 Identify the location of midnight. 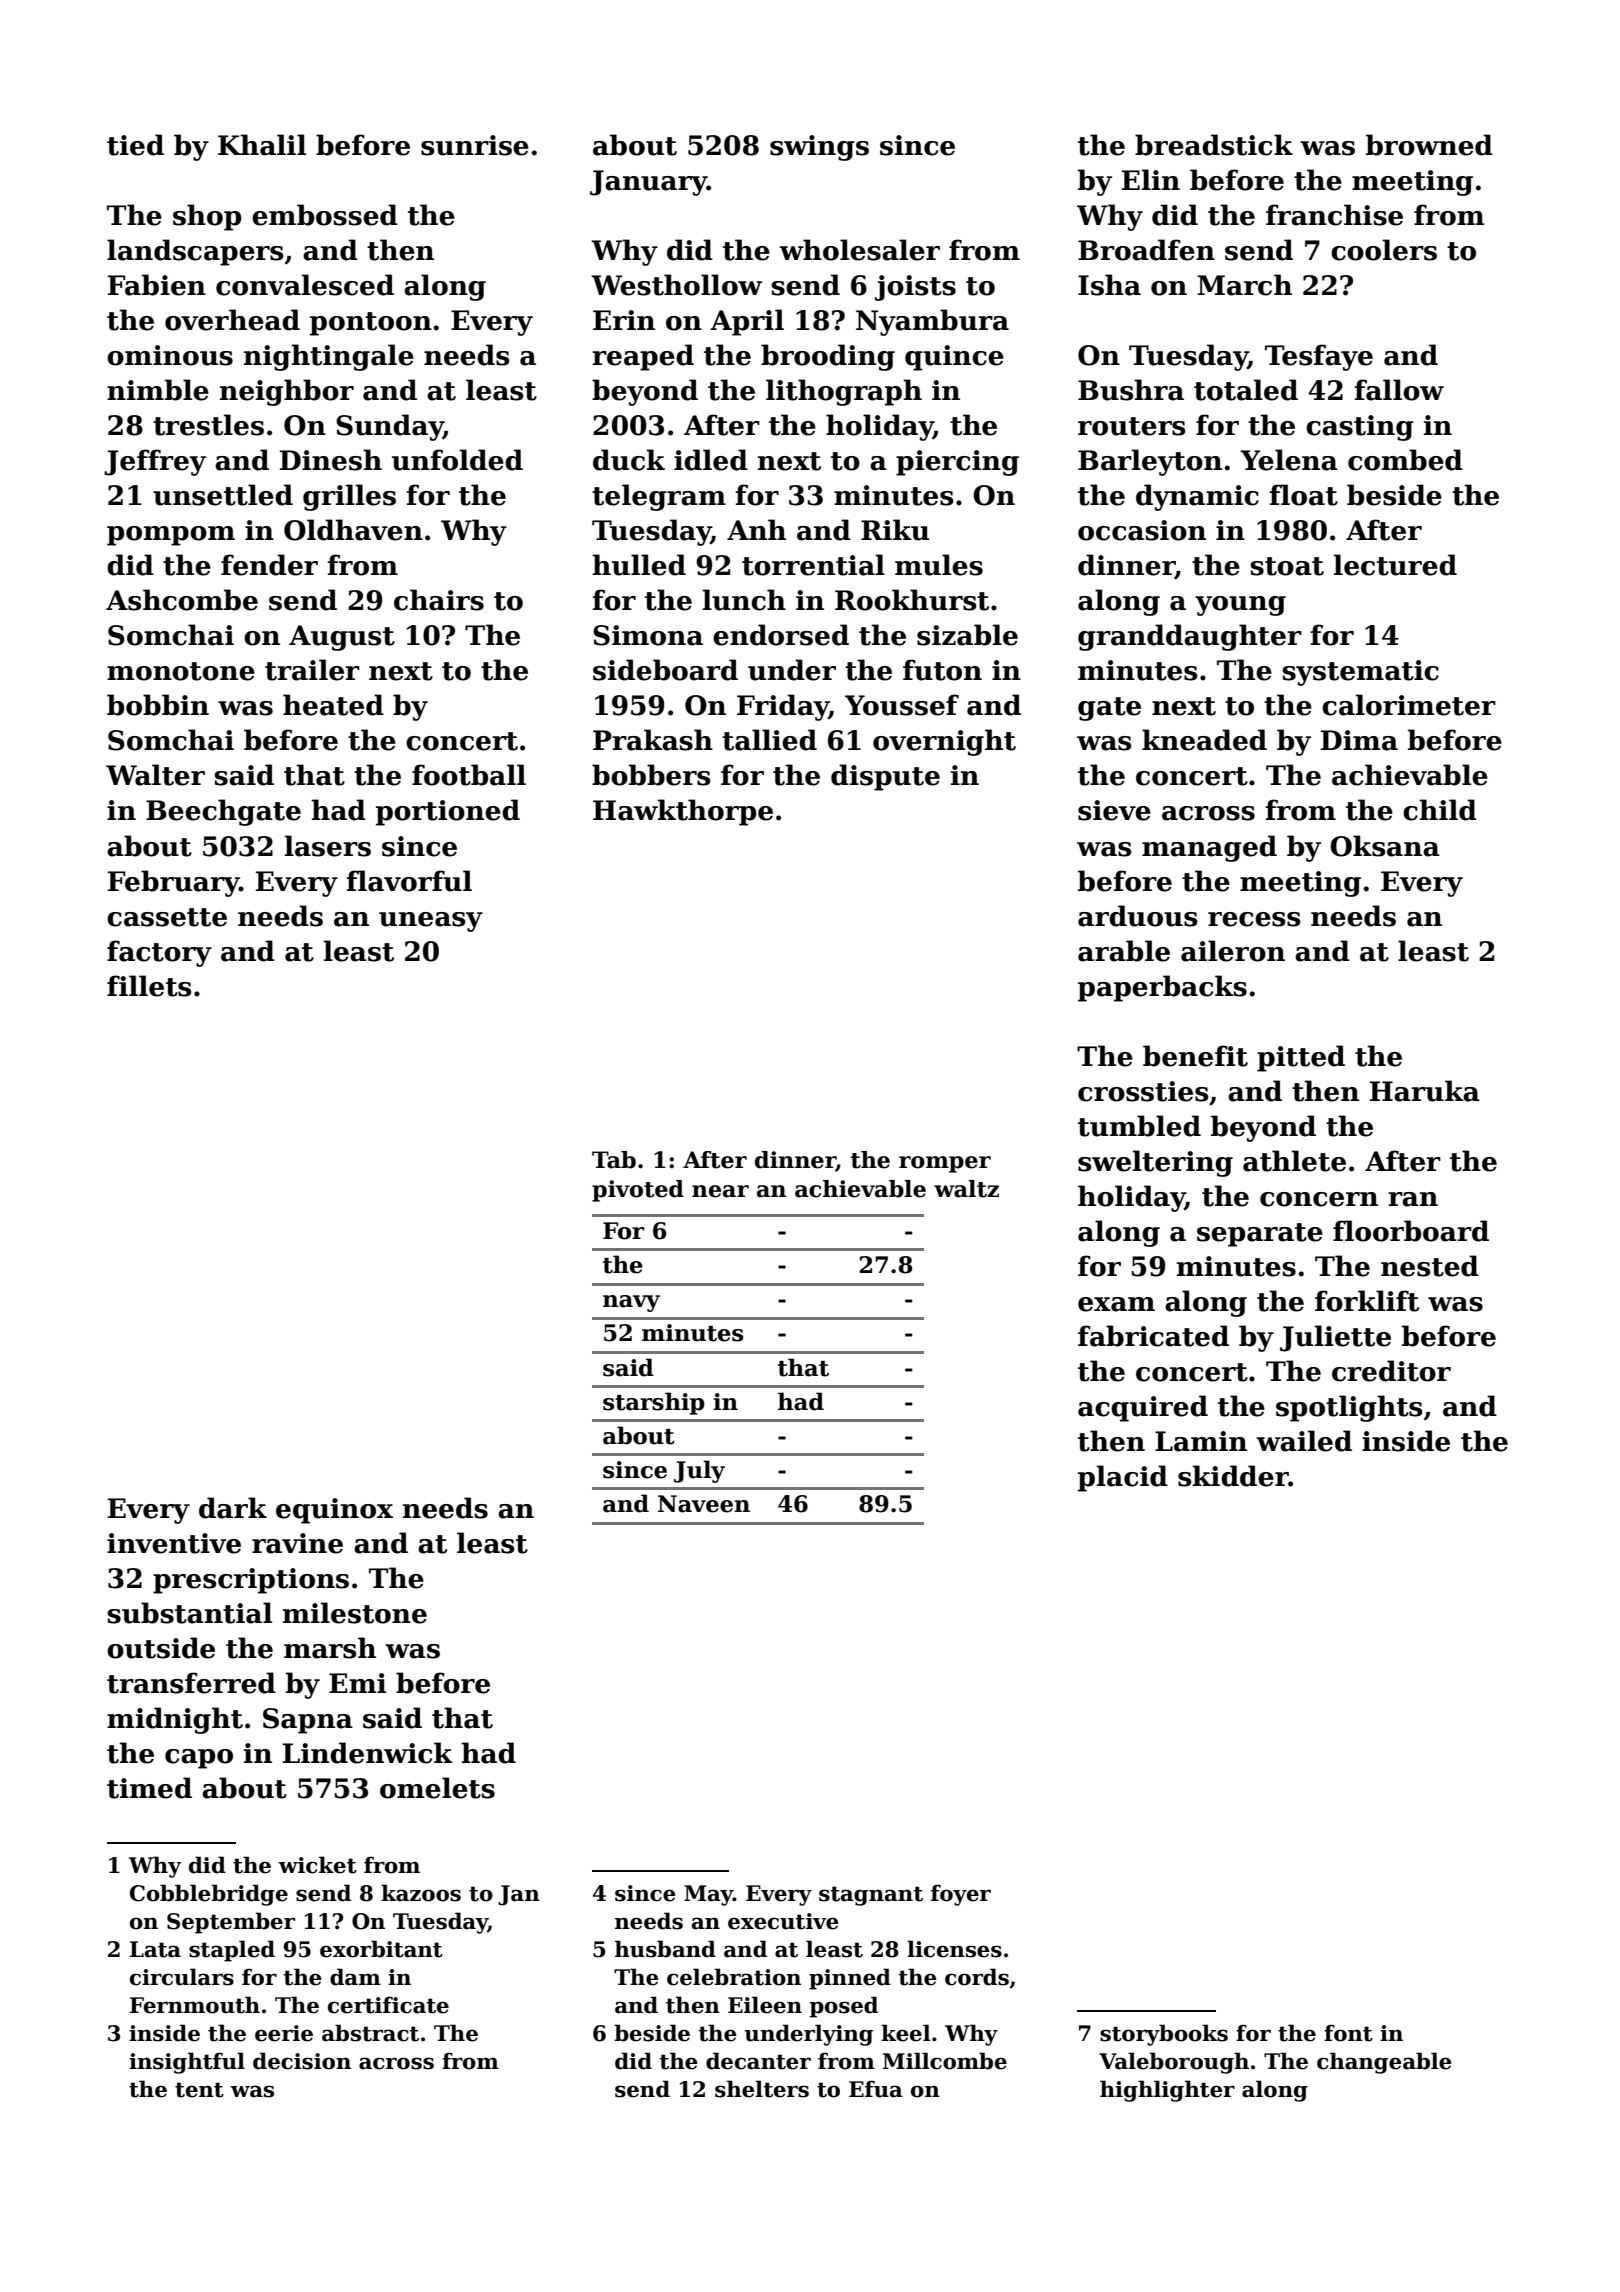
(175, 1720).
